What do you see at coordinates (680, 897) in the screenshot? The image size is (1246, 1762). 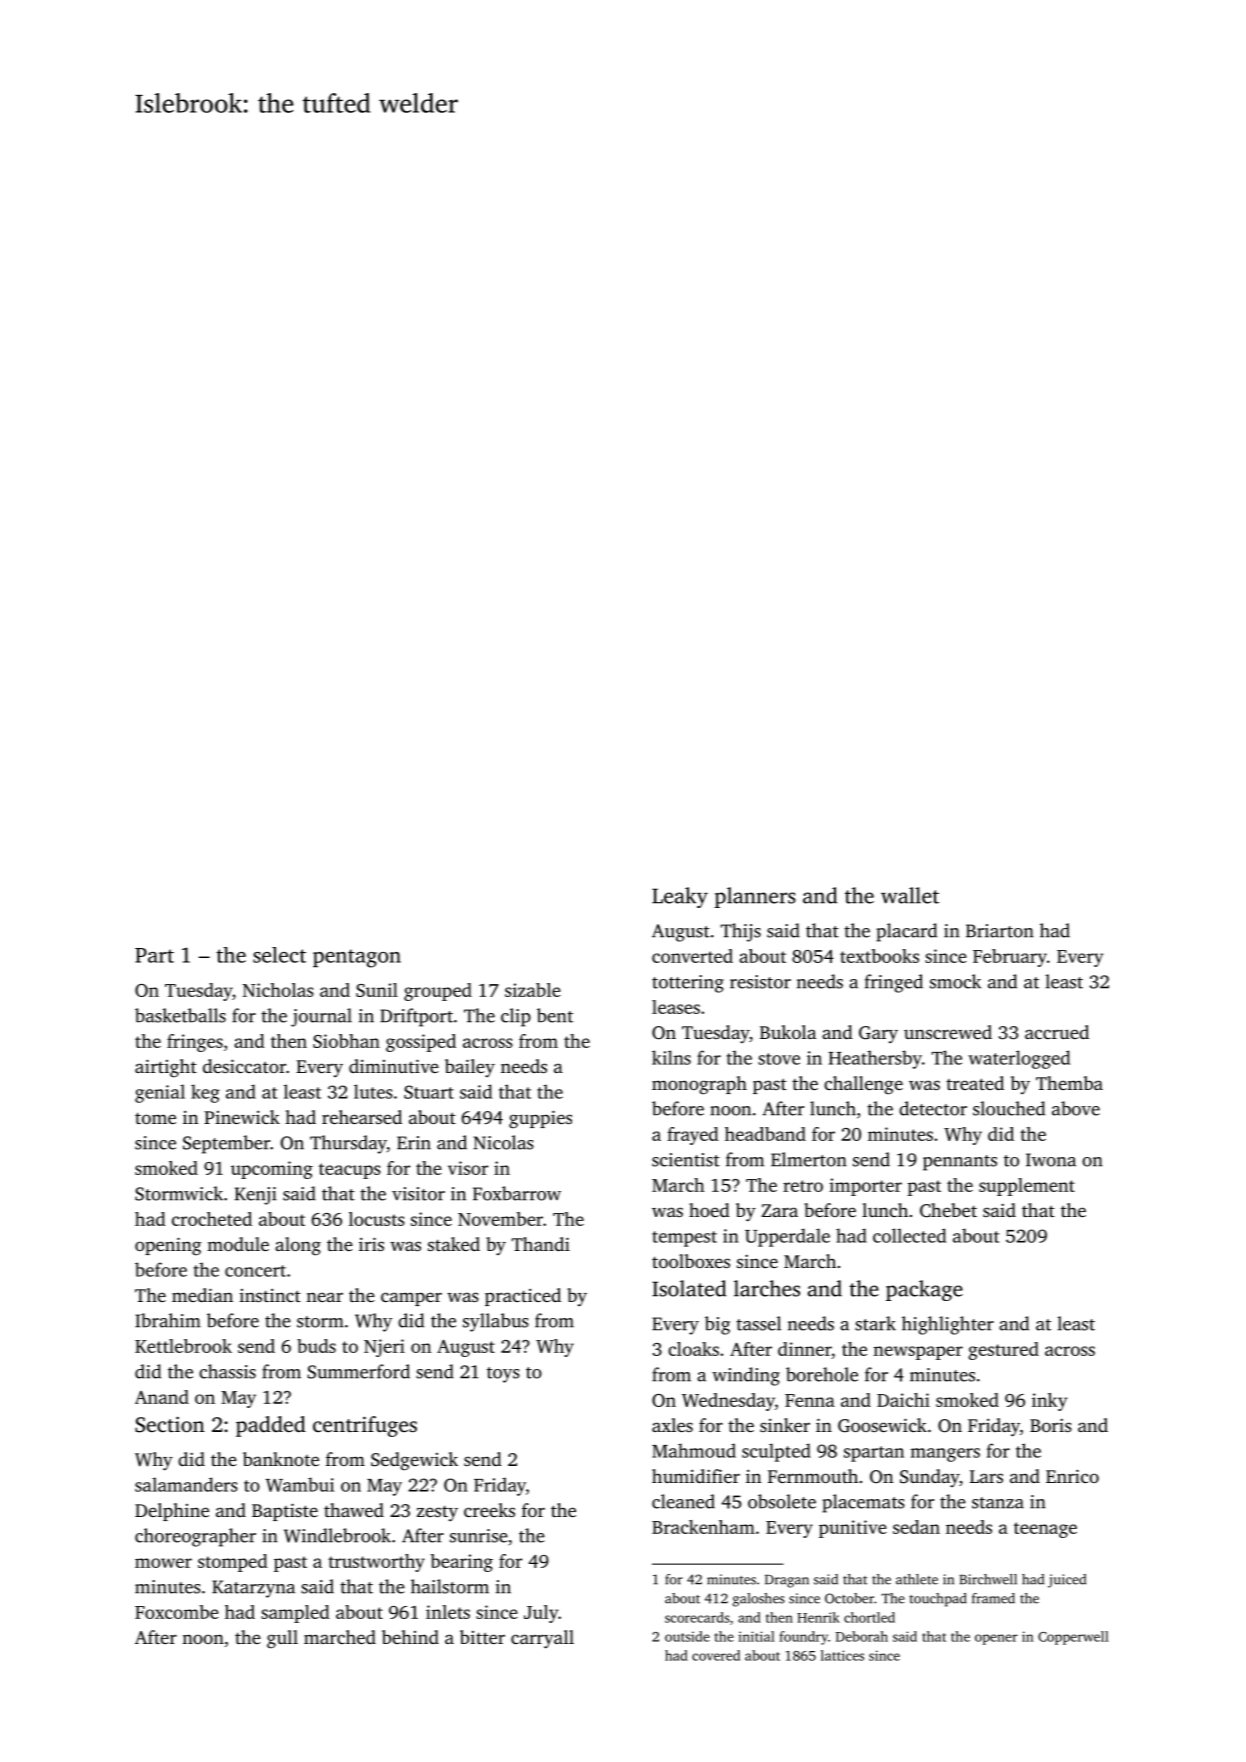 I see `Leaky` at bounding box center [680, 897].
